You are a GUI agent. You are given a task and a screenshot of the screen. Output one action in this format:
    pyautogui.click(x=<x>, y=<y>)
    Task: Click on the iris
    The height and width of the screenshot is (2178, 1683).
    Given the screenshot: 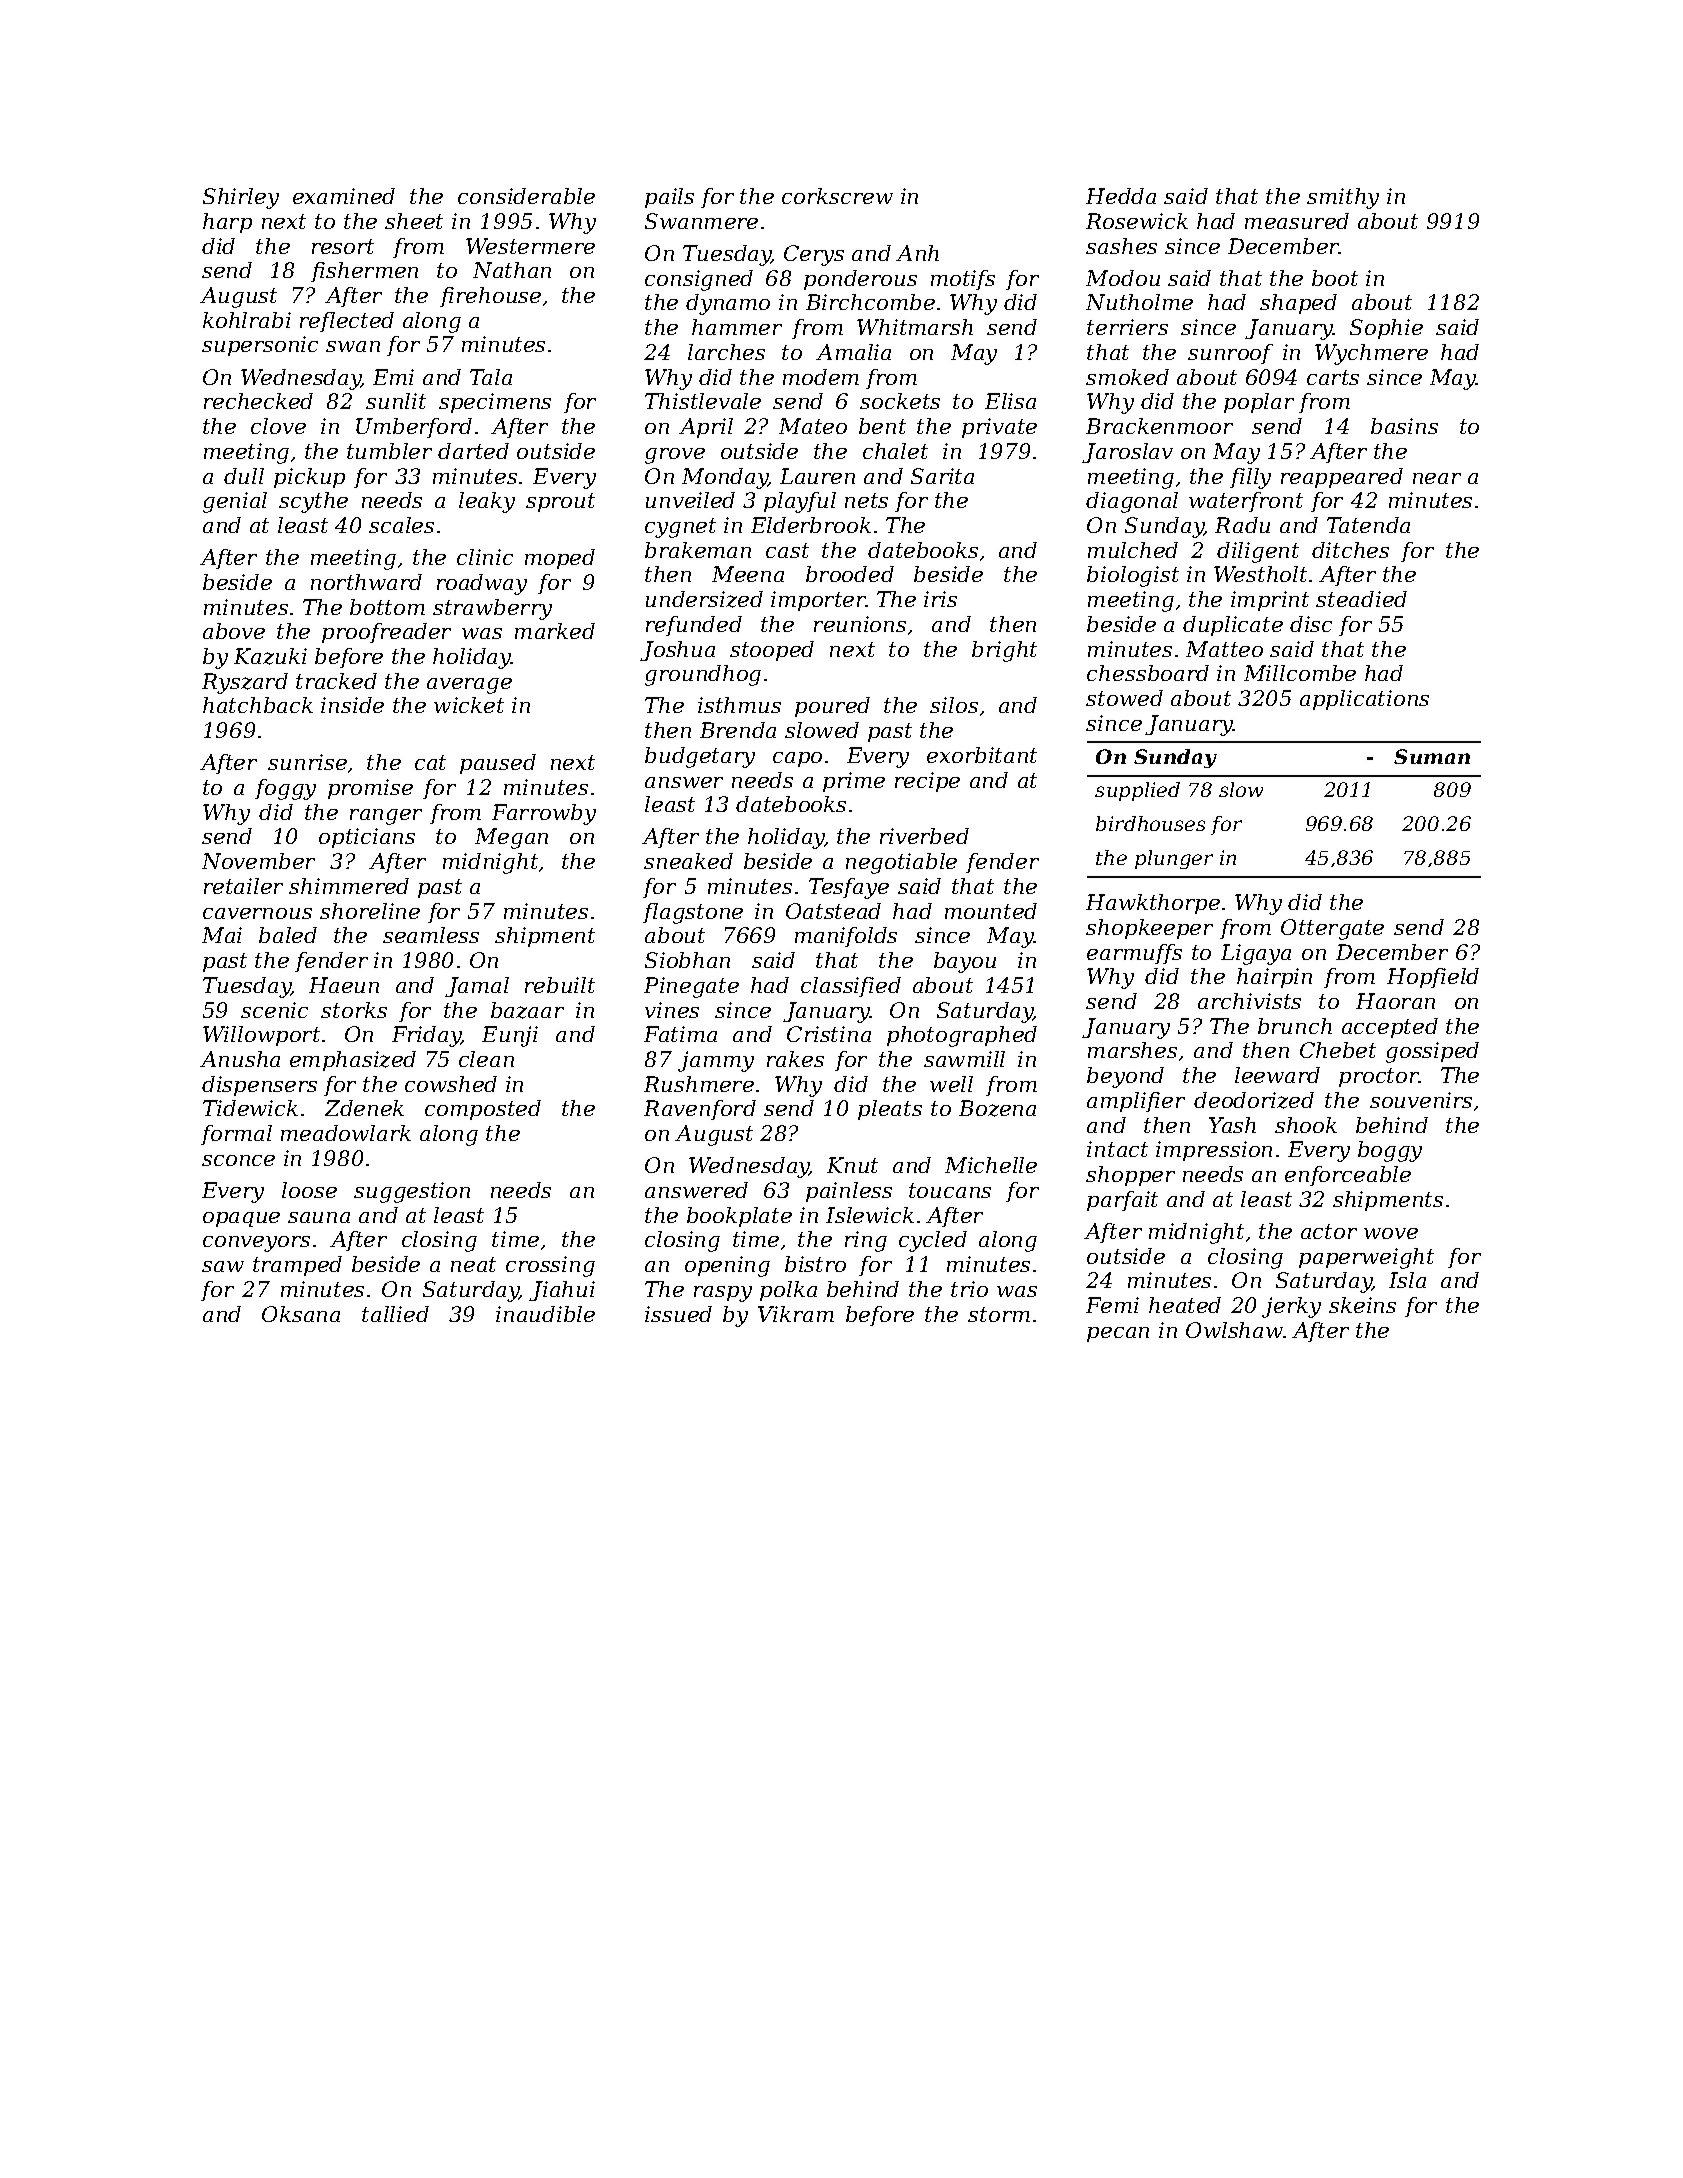 What is the action you would take?
    pyautogui.click(x=940, y=599)
